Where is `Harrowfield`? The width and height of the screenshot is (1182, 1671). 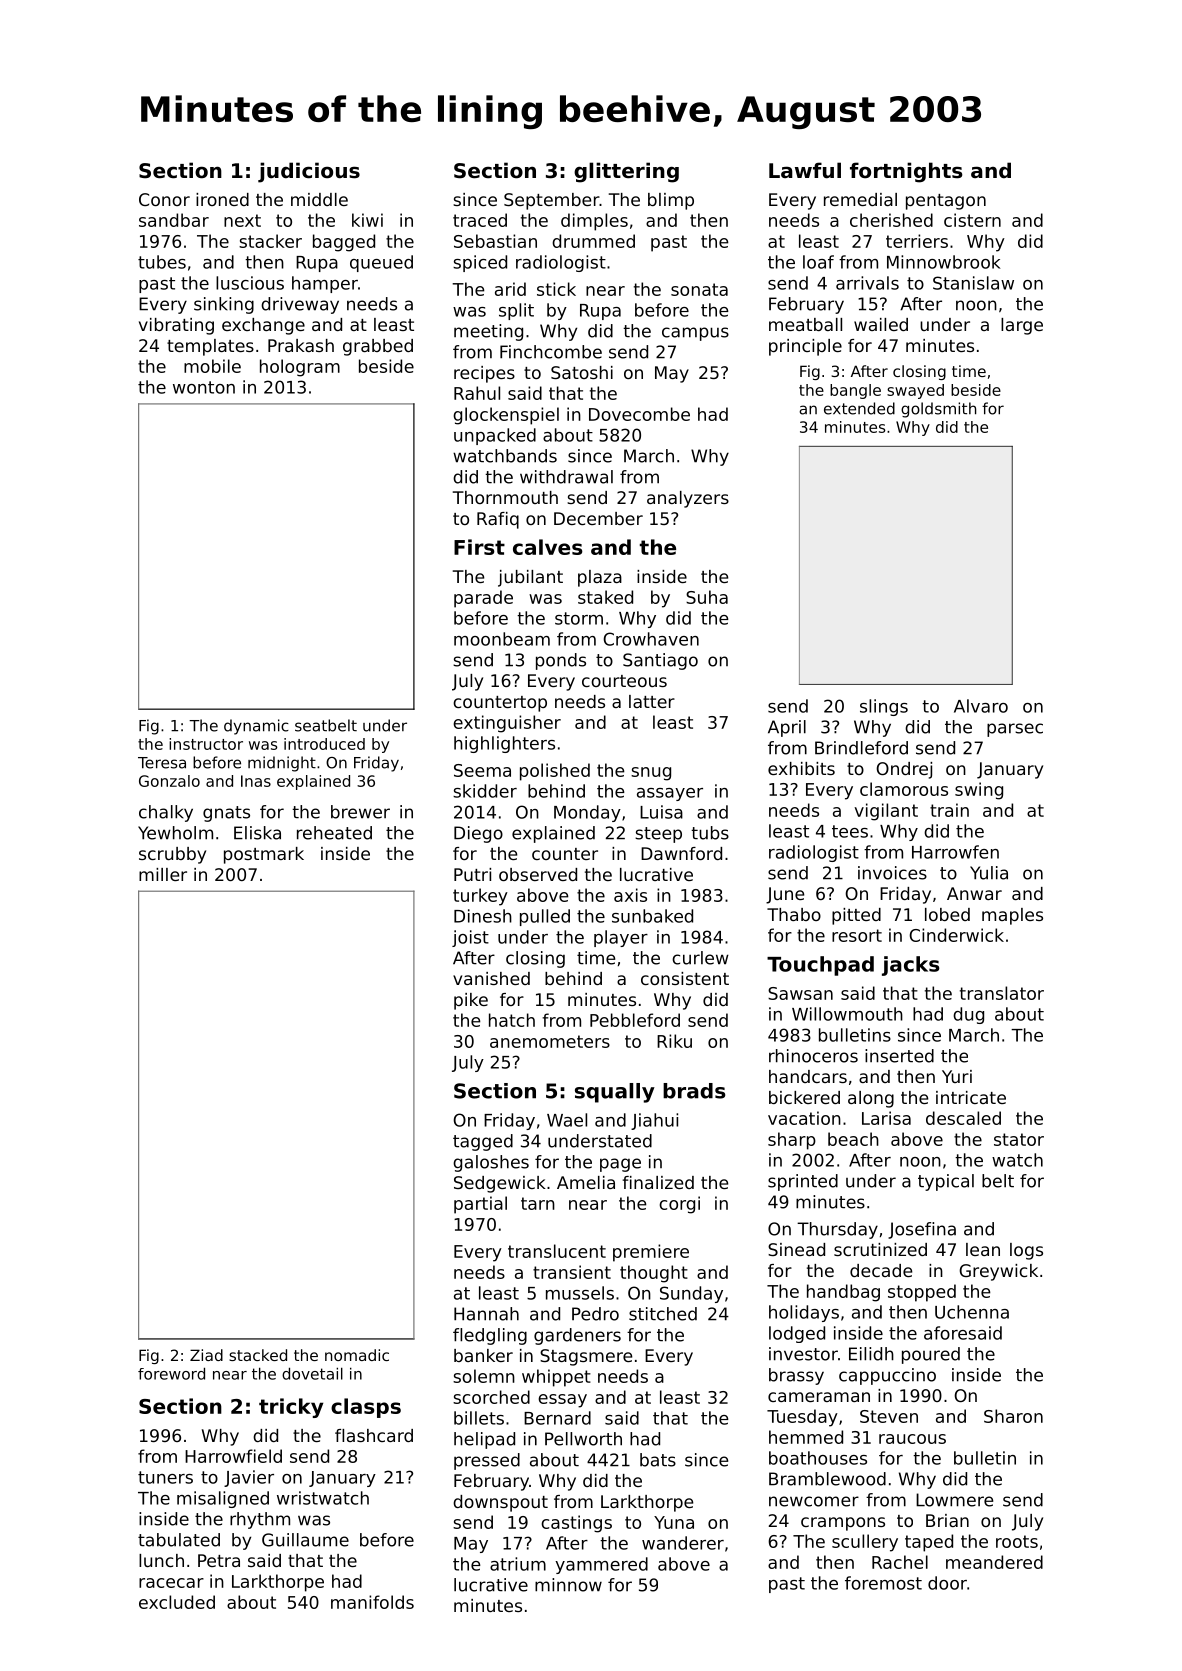
Harrowfield is located at coordinates (233, 1456).
